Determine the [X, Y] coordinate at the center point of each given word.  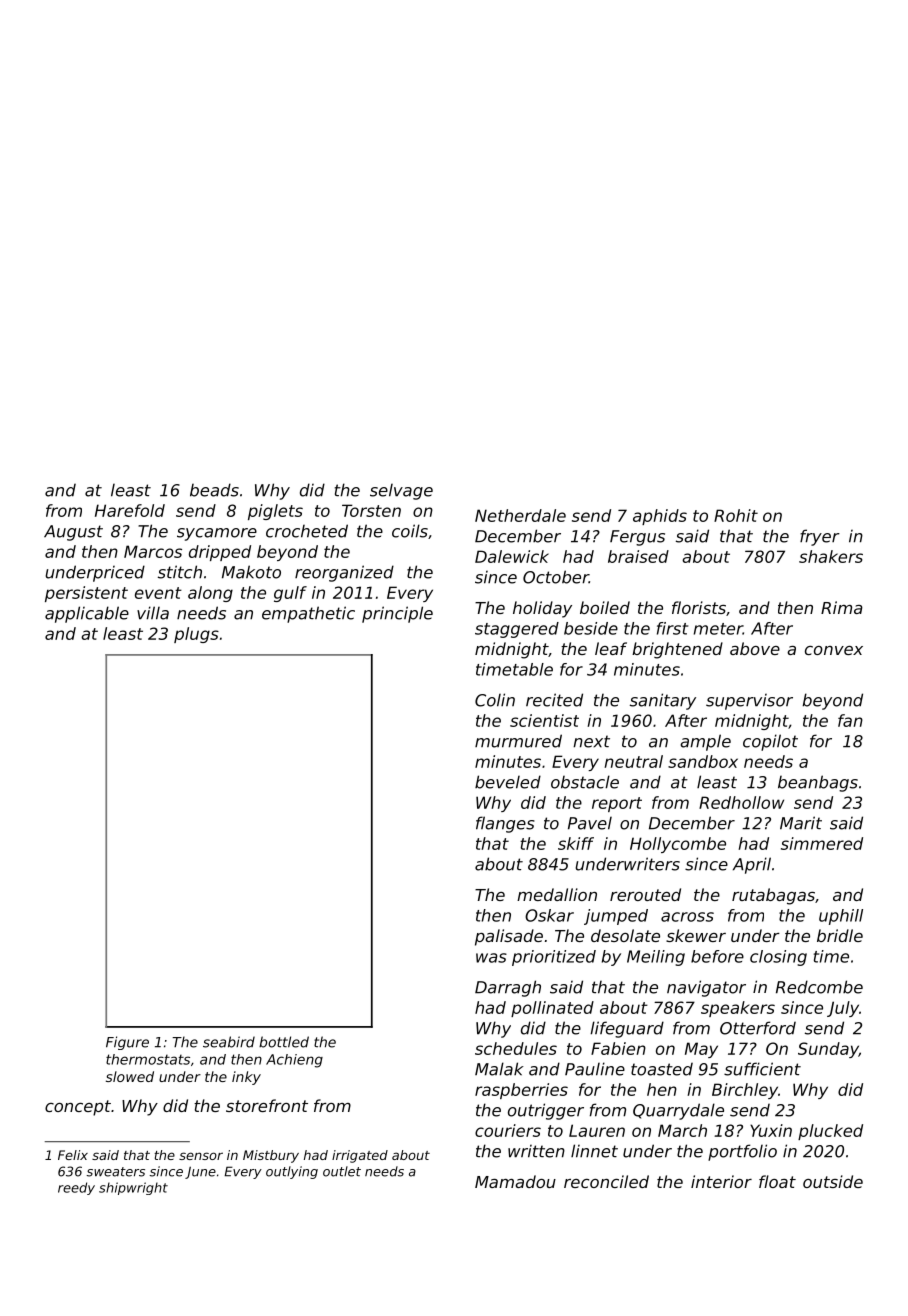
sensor [201, 1156]
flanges [505, 824]
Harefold [130, 510]
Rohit [736, 515]
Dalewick [512, 556]
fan [850, 720]
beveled [508, 782]
